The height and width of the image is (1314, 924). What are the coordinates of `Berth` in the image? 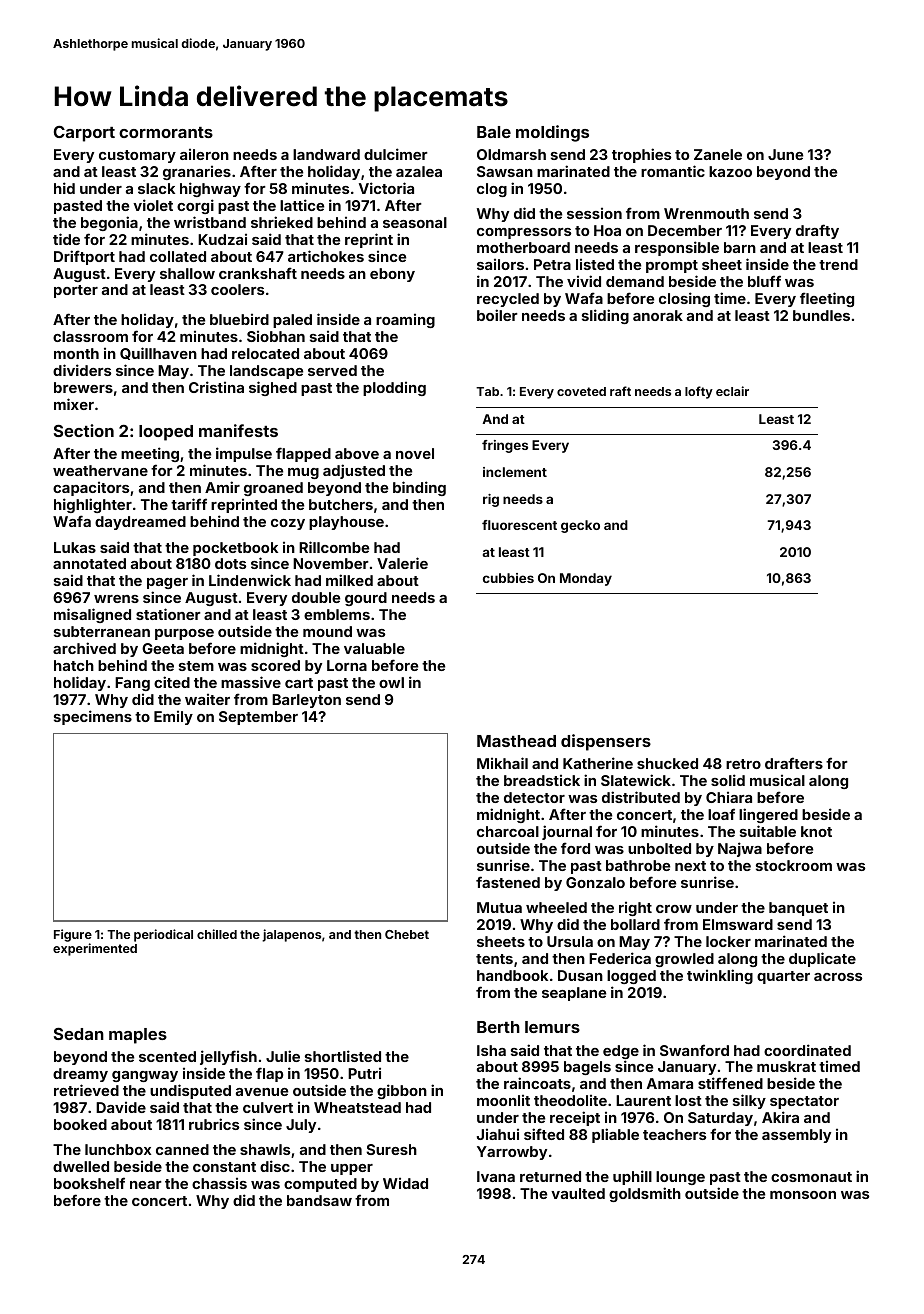 It's located at (498, 1027).
